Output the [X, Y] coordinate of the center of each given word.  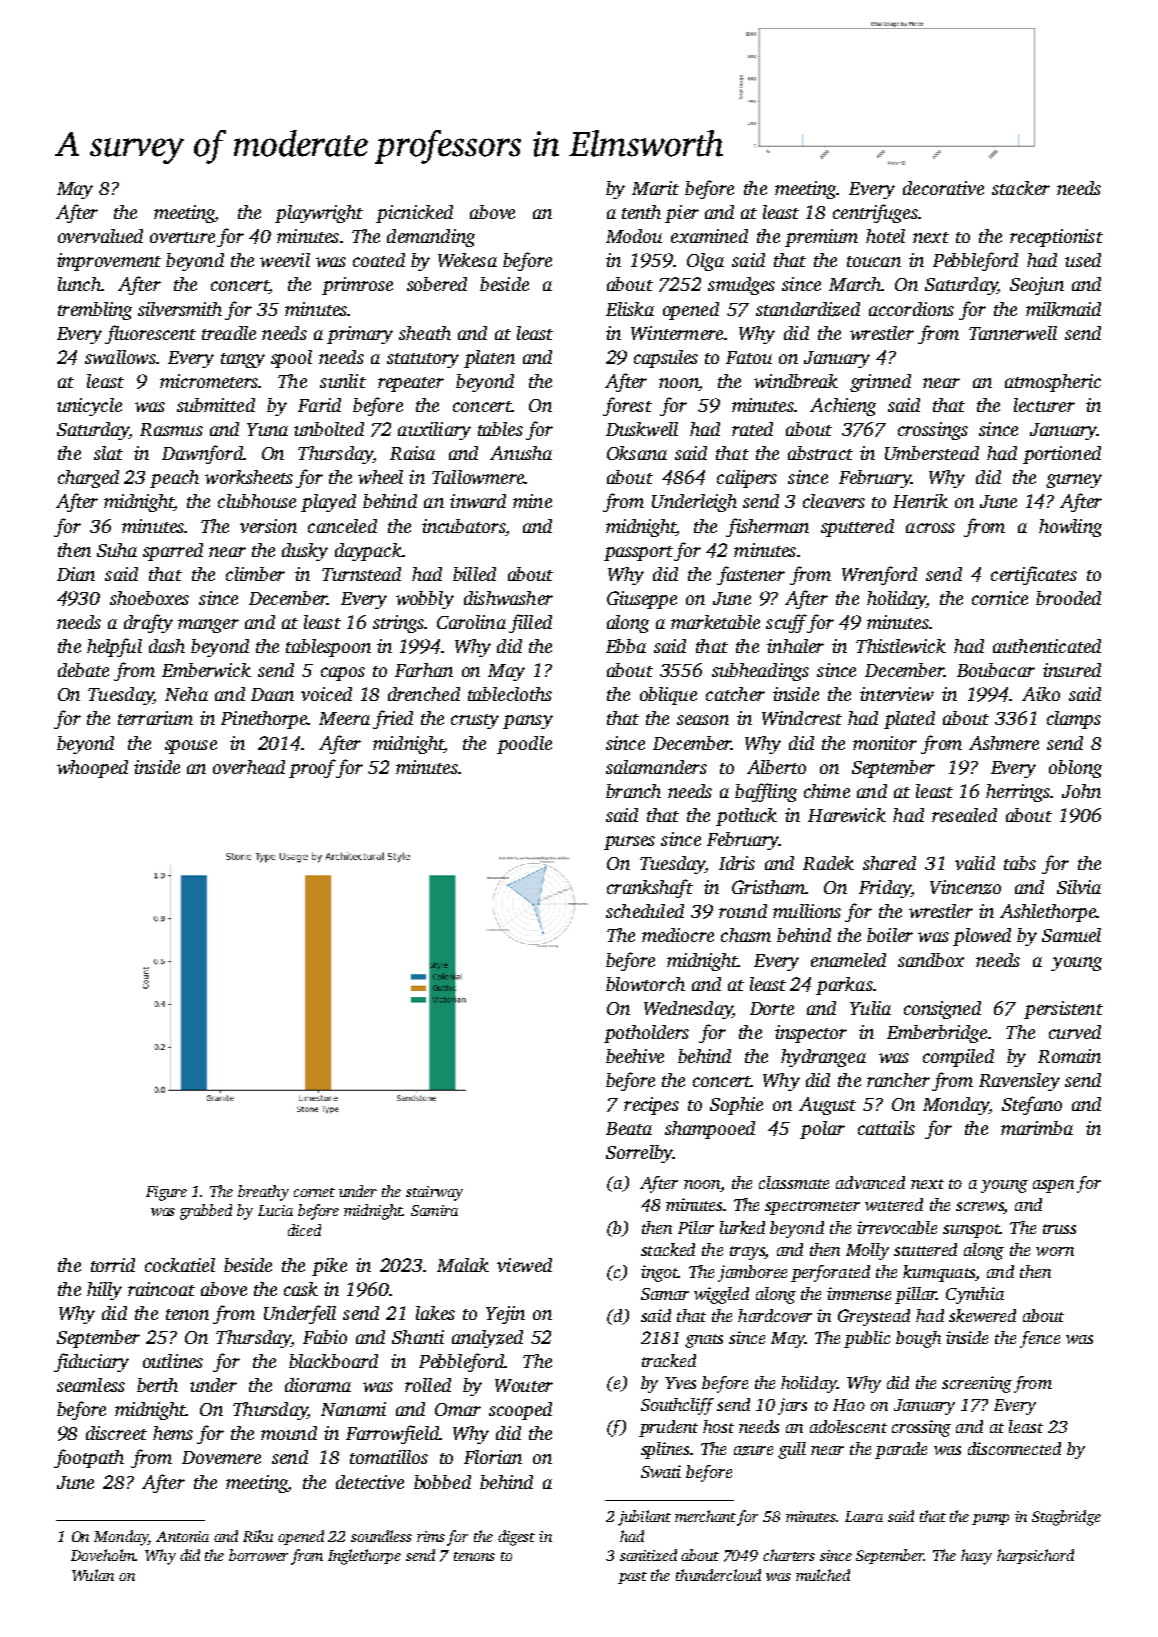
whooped [92, 769]
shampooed [710, 1130]
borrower [258, 1555]
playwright [319, 214]
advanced [870, 1182]
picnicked [414, 214]
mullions [807, 911]
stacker [1021, 188]
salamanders [656, 767]
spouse [191, 747]
